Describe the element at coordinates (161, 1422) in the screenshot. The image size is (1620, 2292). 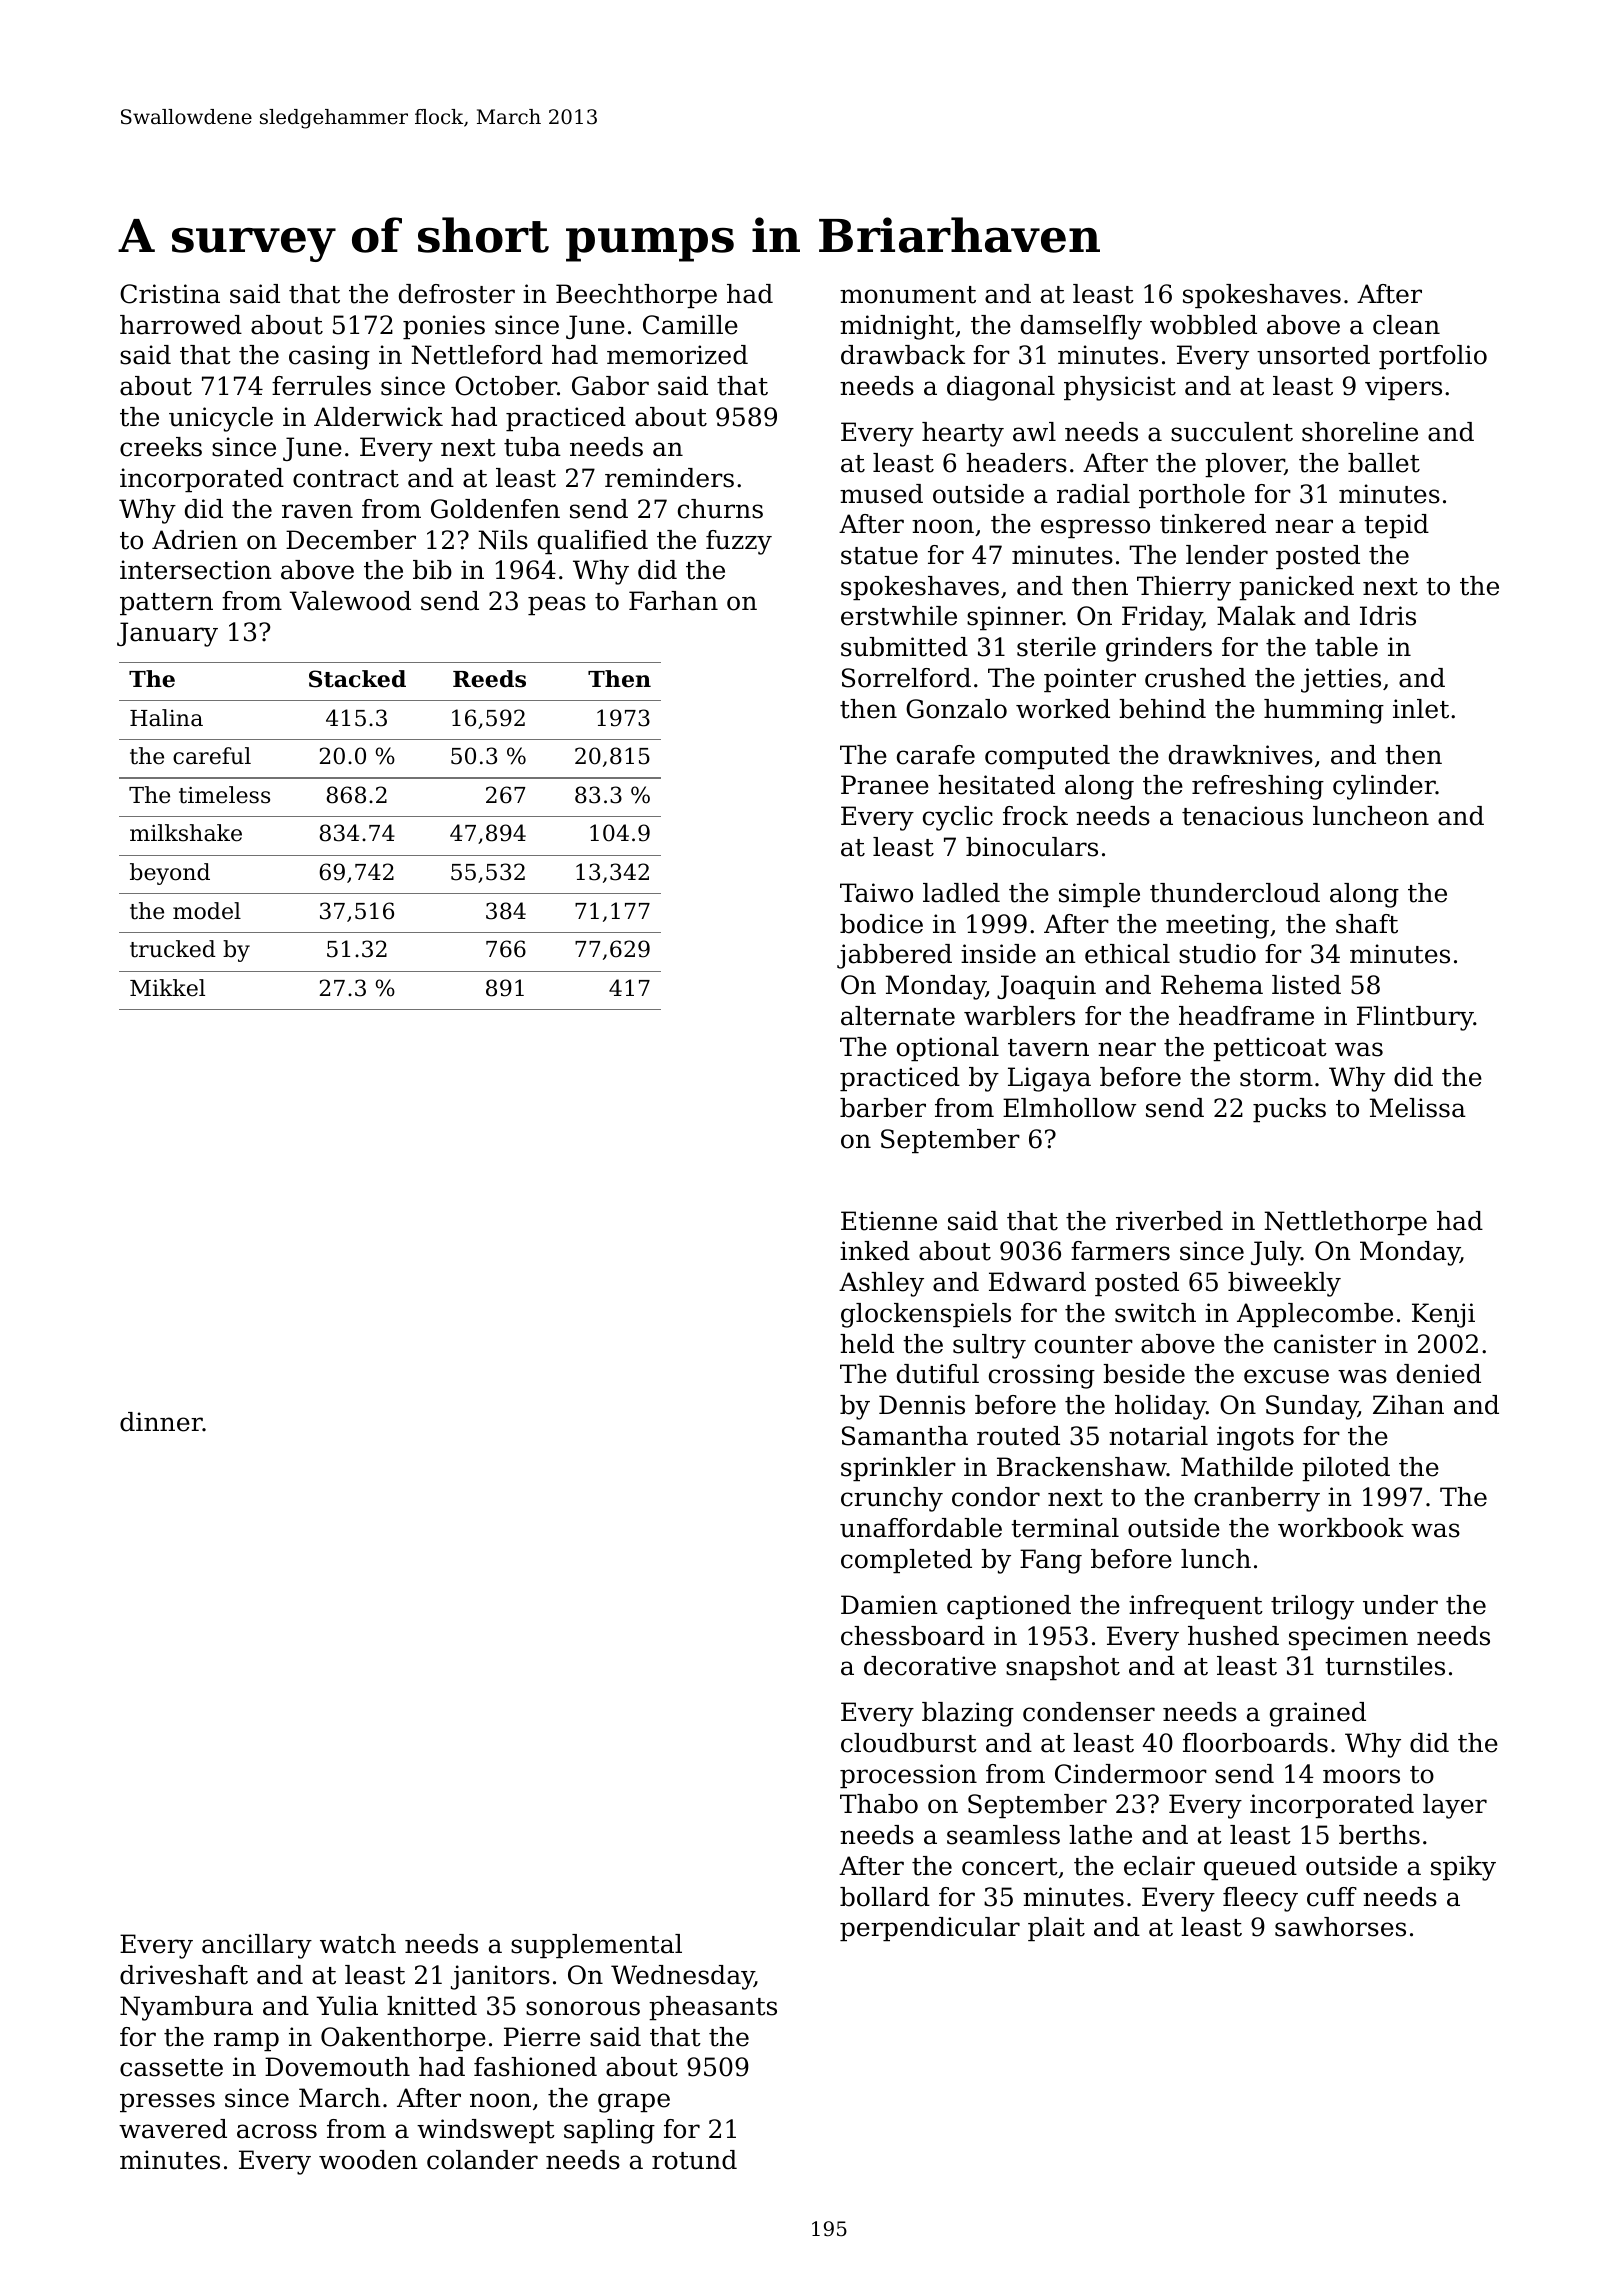
I see `dinner` at that location.
